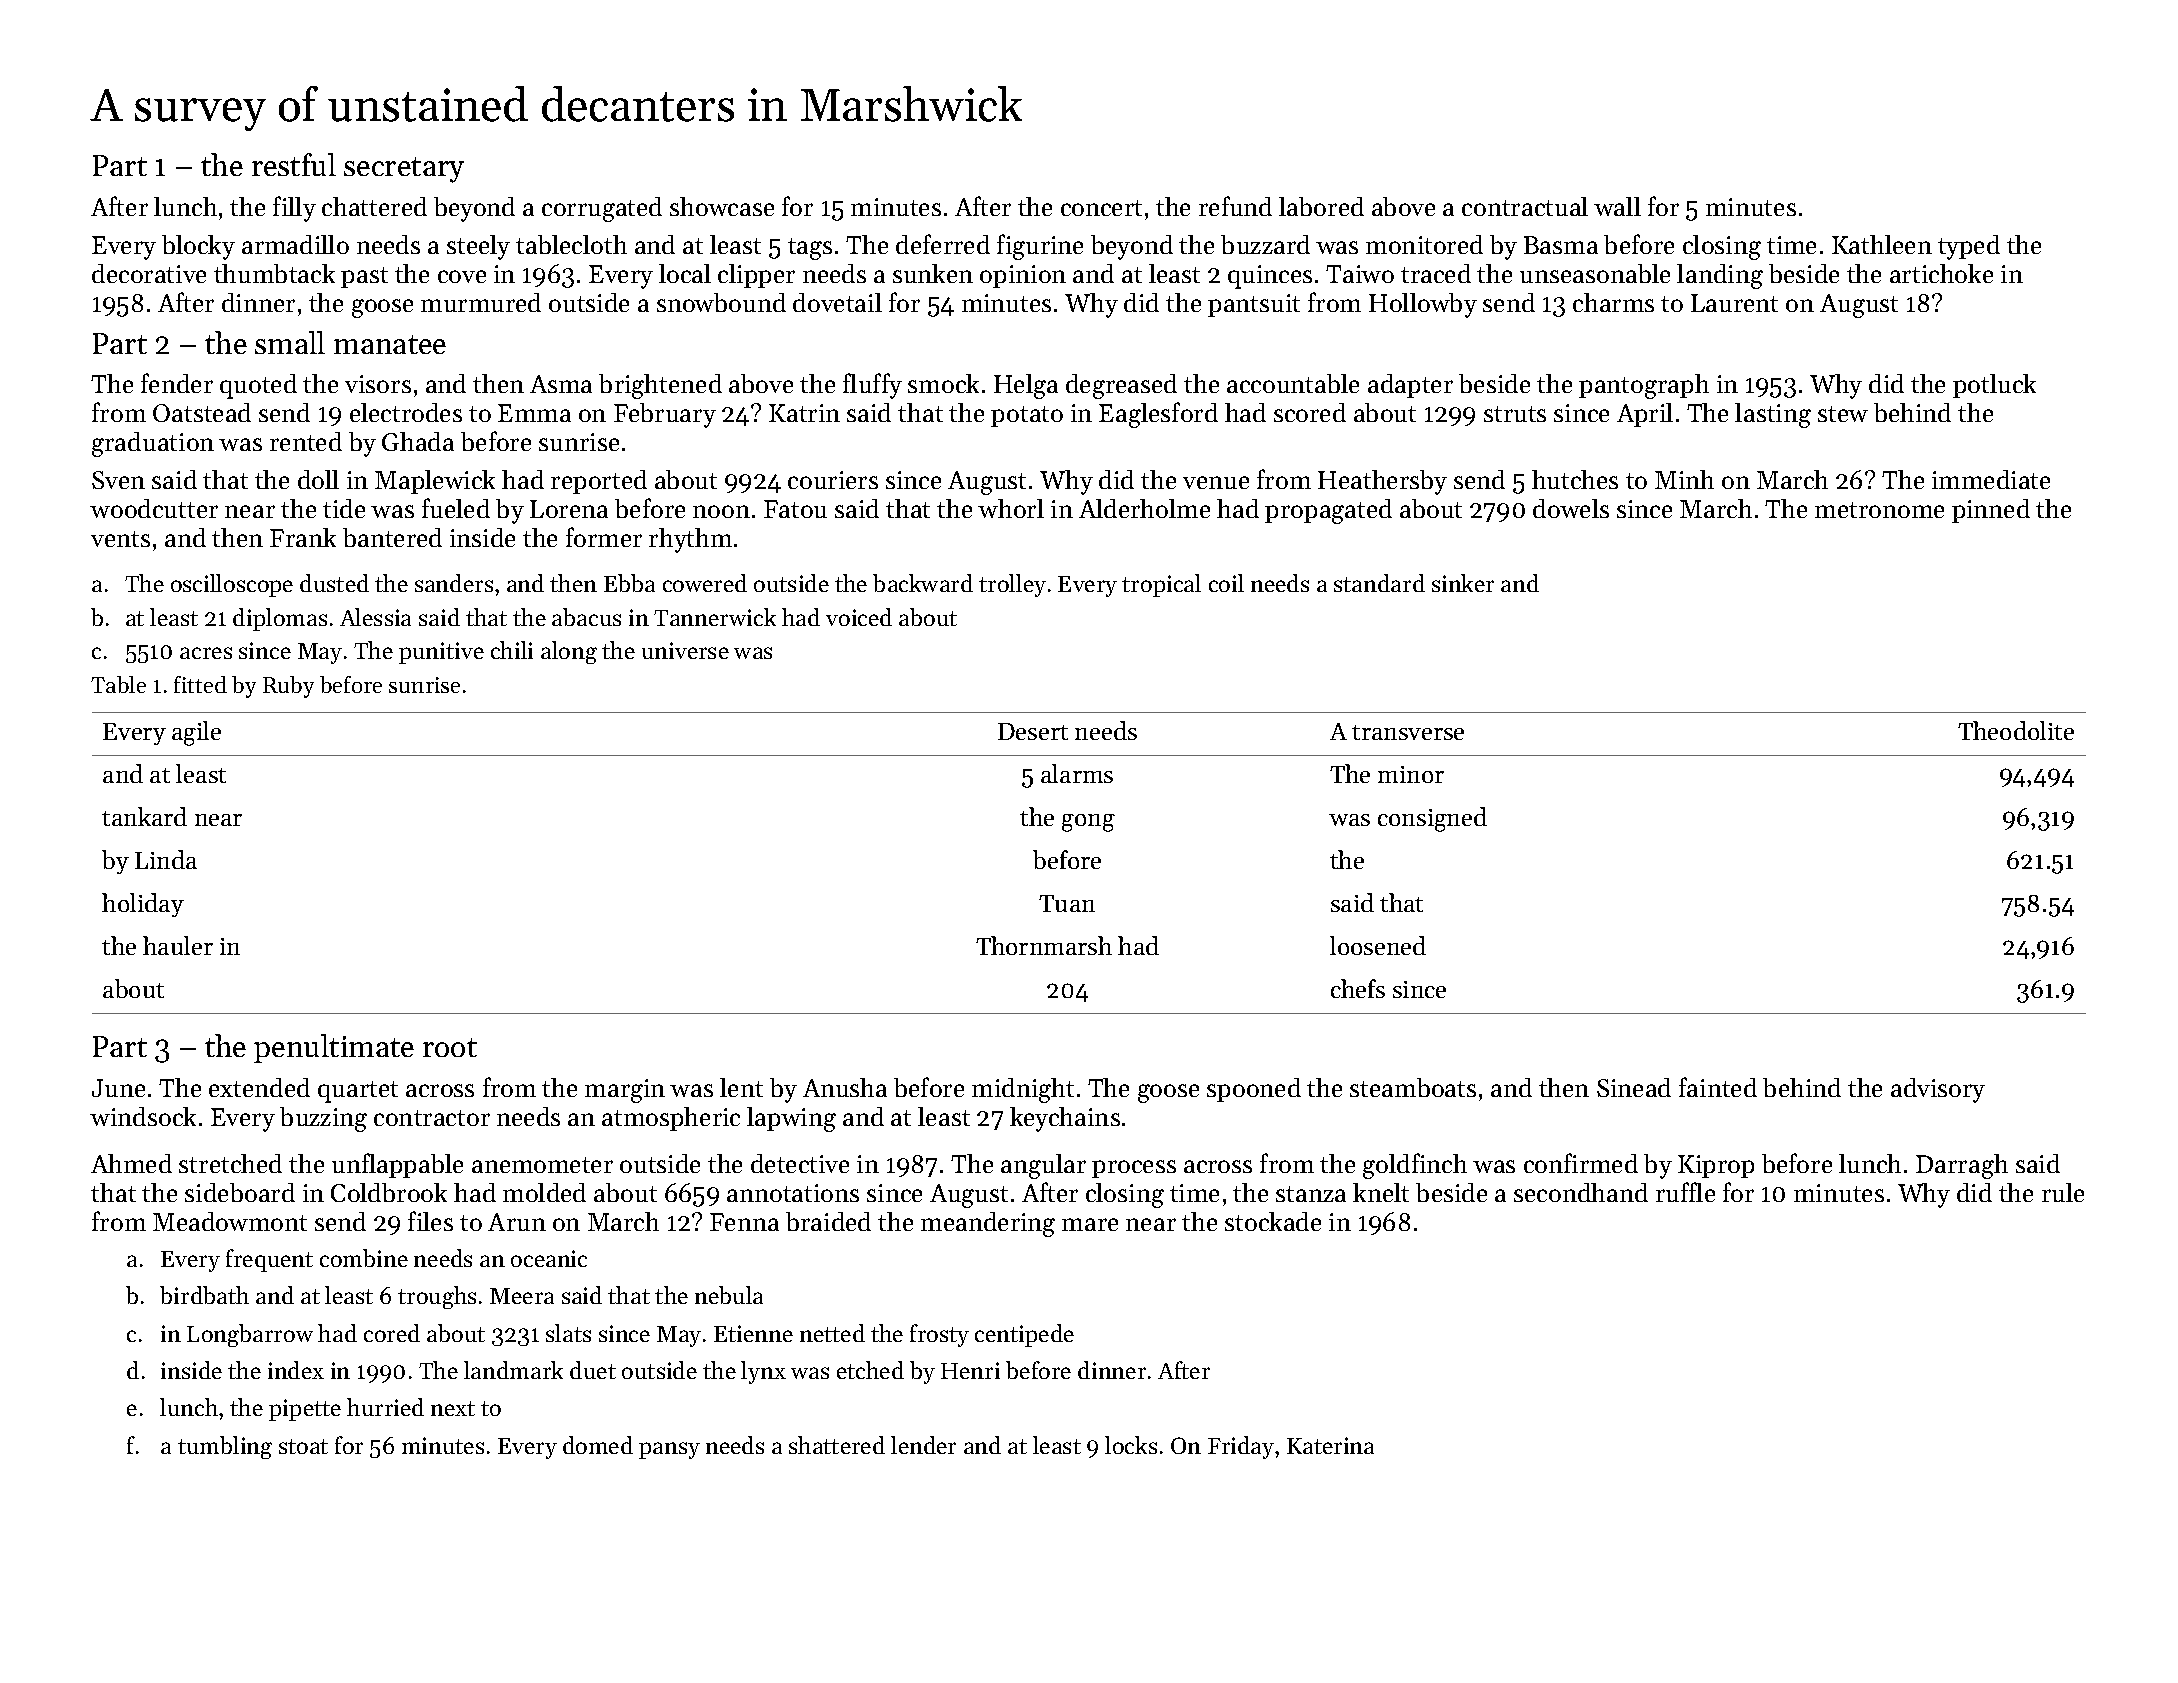 The width and height of the screenshot is (2178, 1683). I want to click on gong, so click(1088, 823).
